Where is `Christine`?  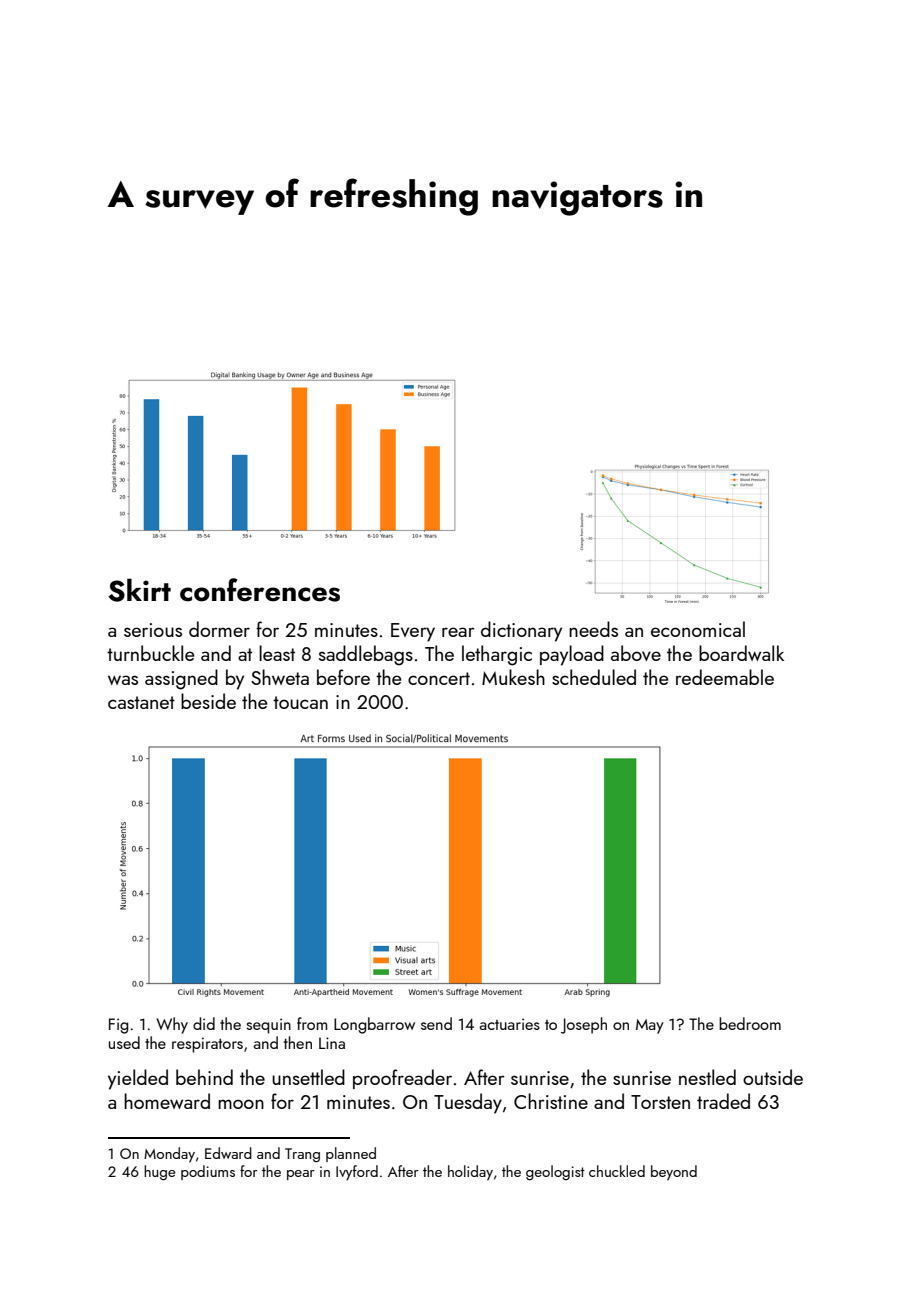
Christine is located at coordinates (551, 1101).
